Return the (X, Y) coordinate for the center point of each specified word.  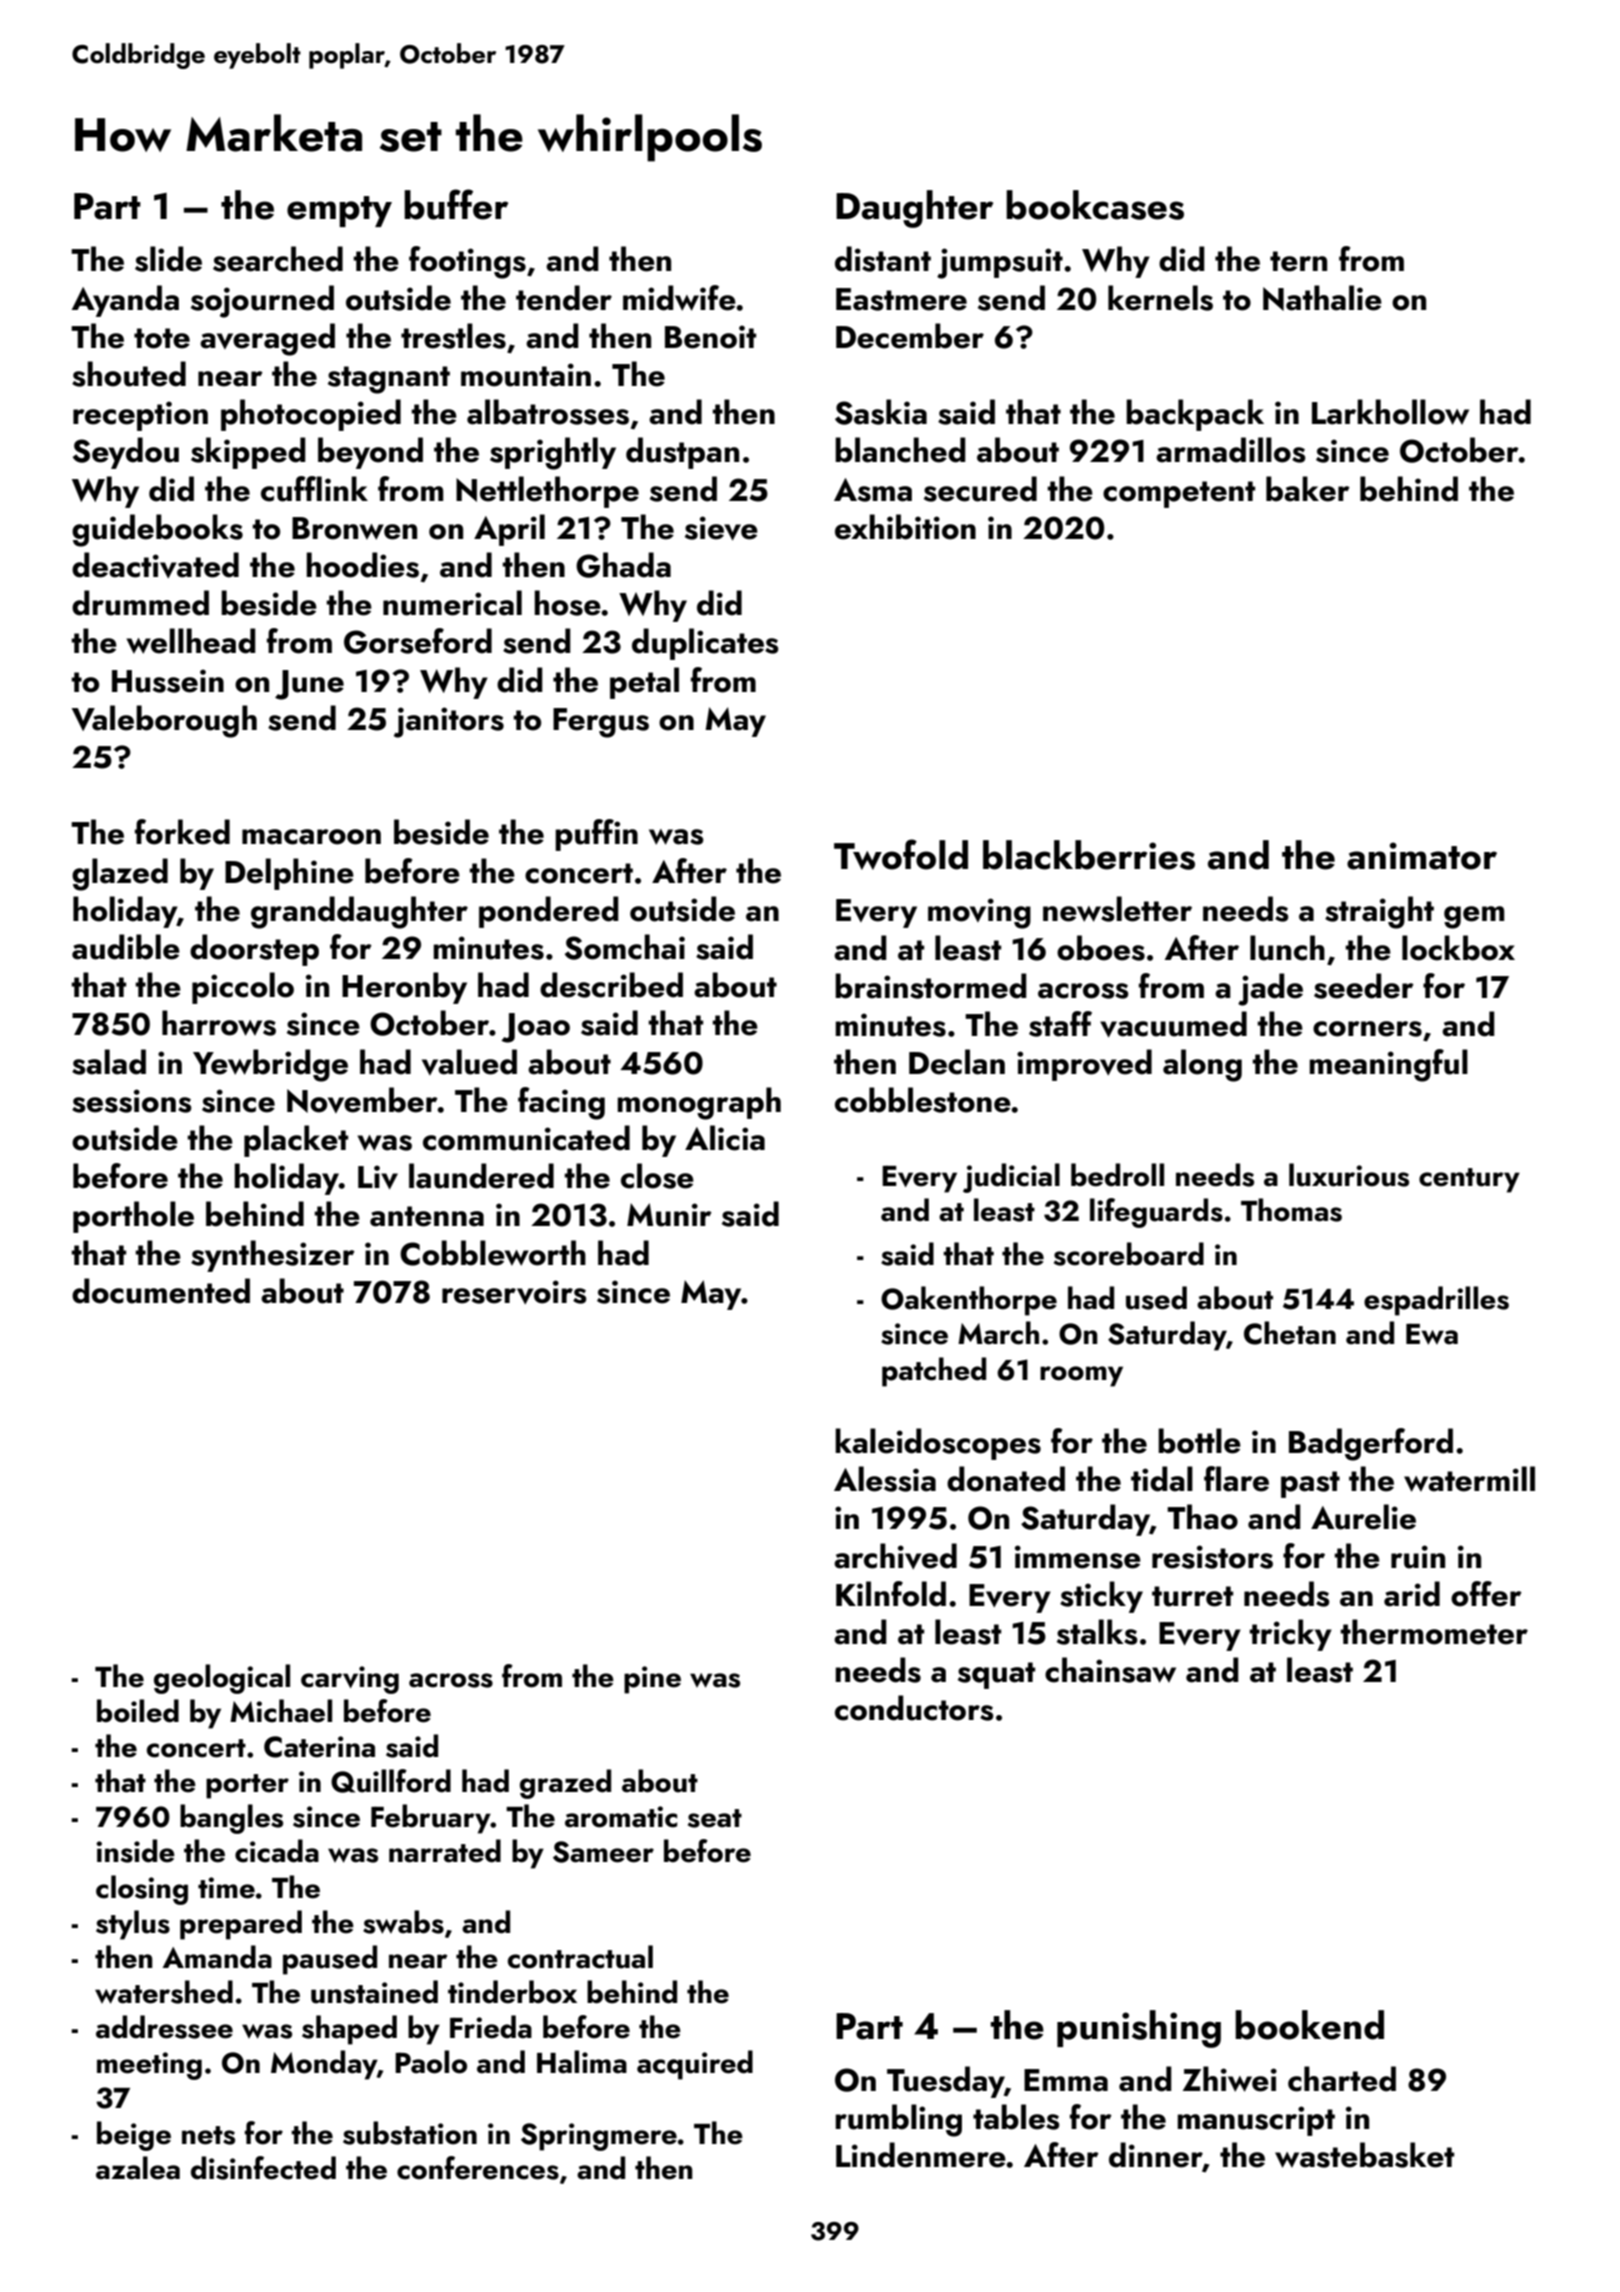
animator (1422, 856)
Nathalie (1322, 298)
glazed (120, 874)
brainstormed (931, 986)
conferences (478, 2168)
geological (222, 1679)
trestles (453, 336)
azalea (138, 2168)
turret (1192, 1596)
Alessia (885, 1479)
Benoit (710, 337)
